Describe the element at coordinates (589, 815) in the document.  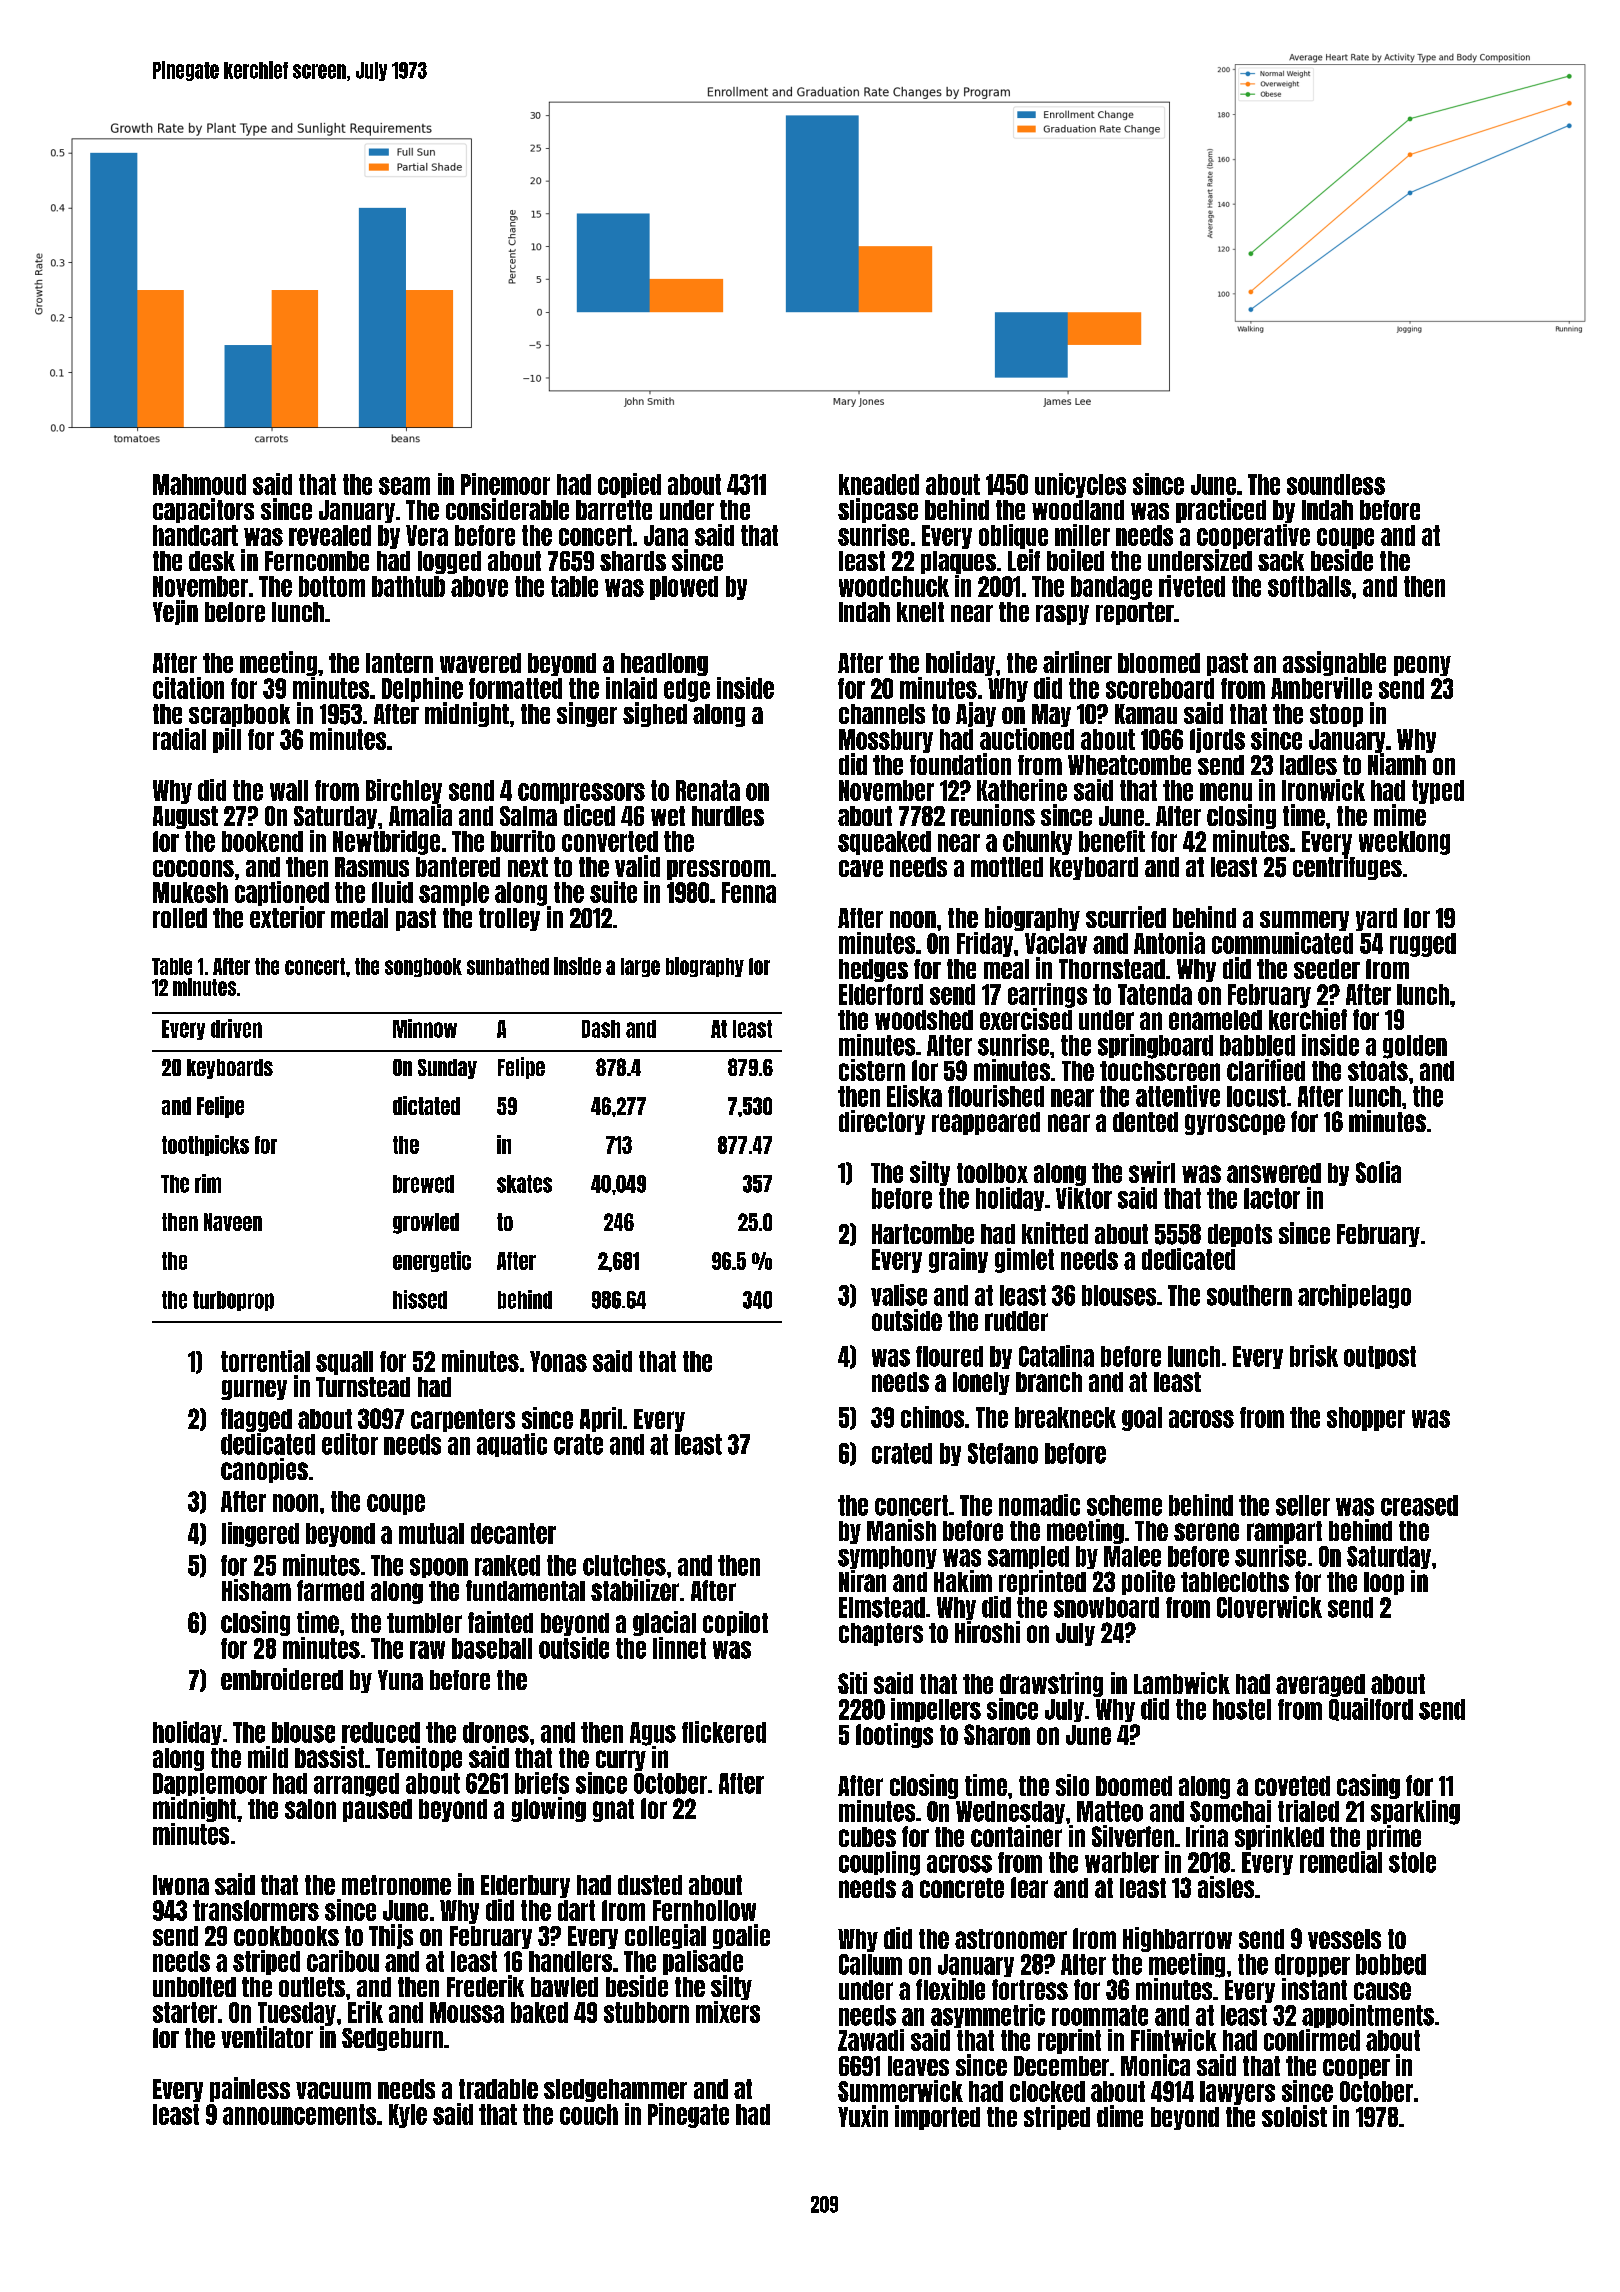
I see `diced` at that location.
